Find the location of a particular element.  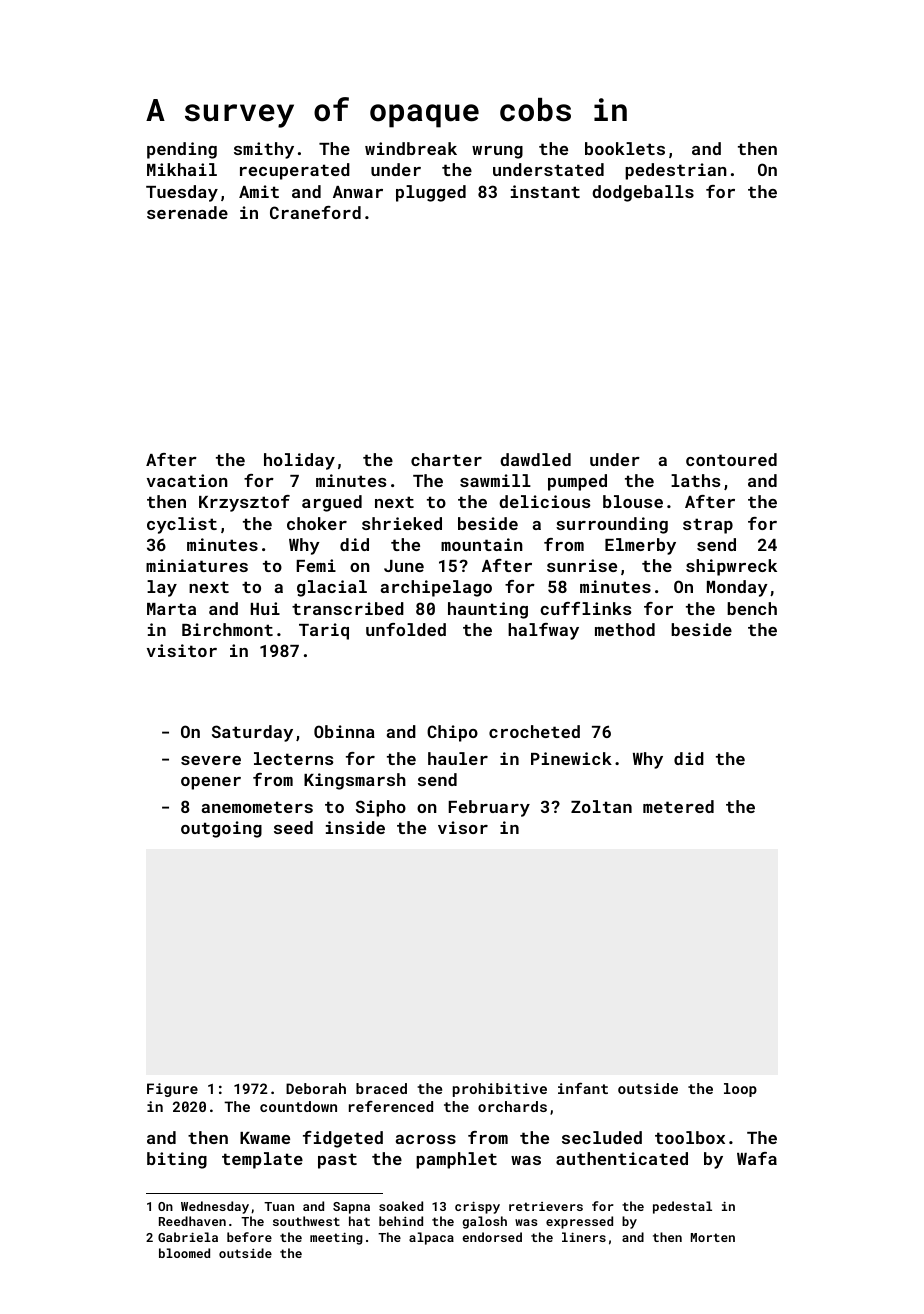

Morten is located at coordinates (713, 1237).
